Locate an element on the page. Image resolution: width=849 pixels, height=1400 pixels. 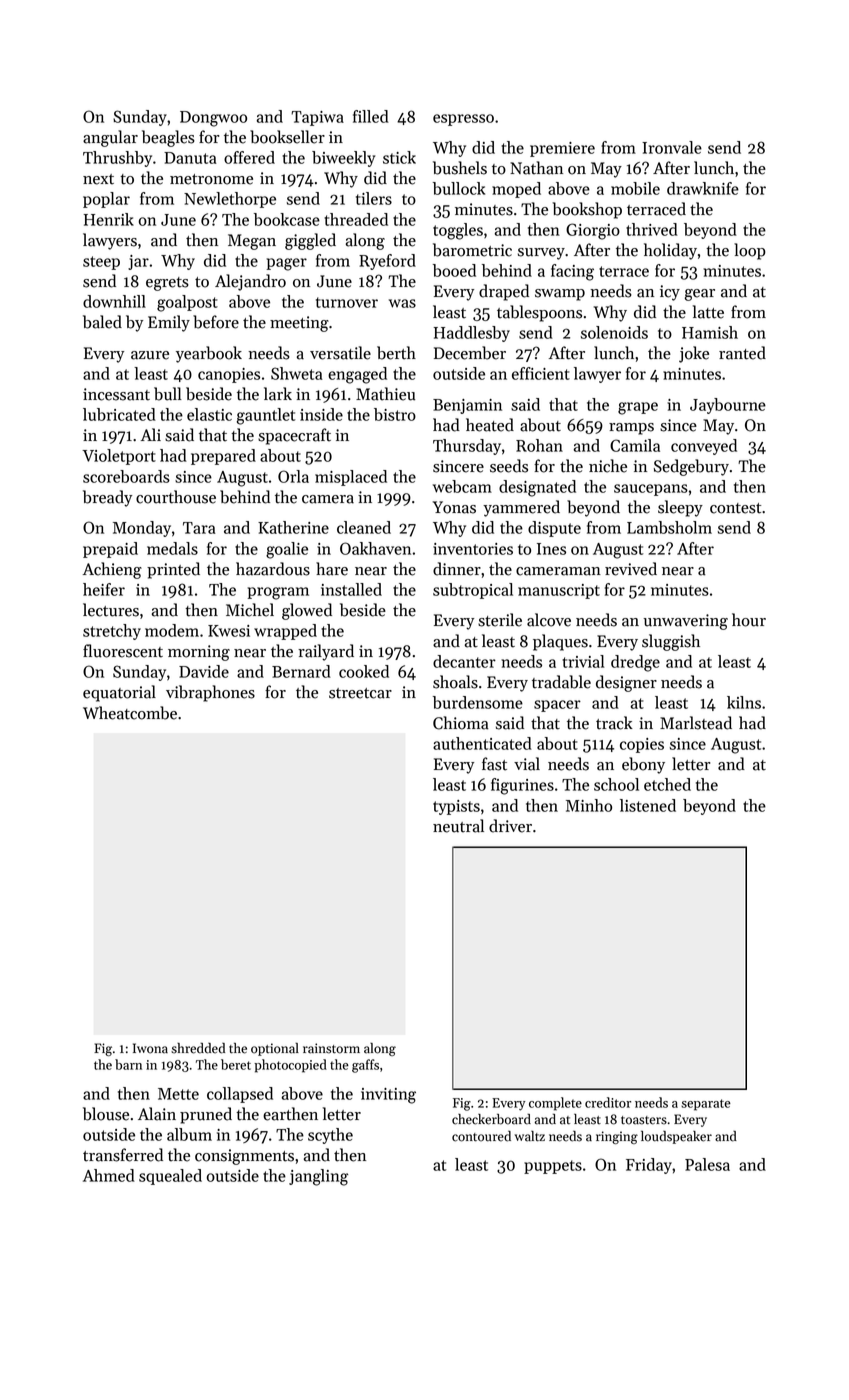
Thursday is located at coordinates (467, 447).
